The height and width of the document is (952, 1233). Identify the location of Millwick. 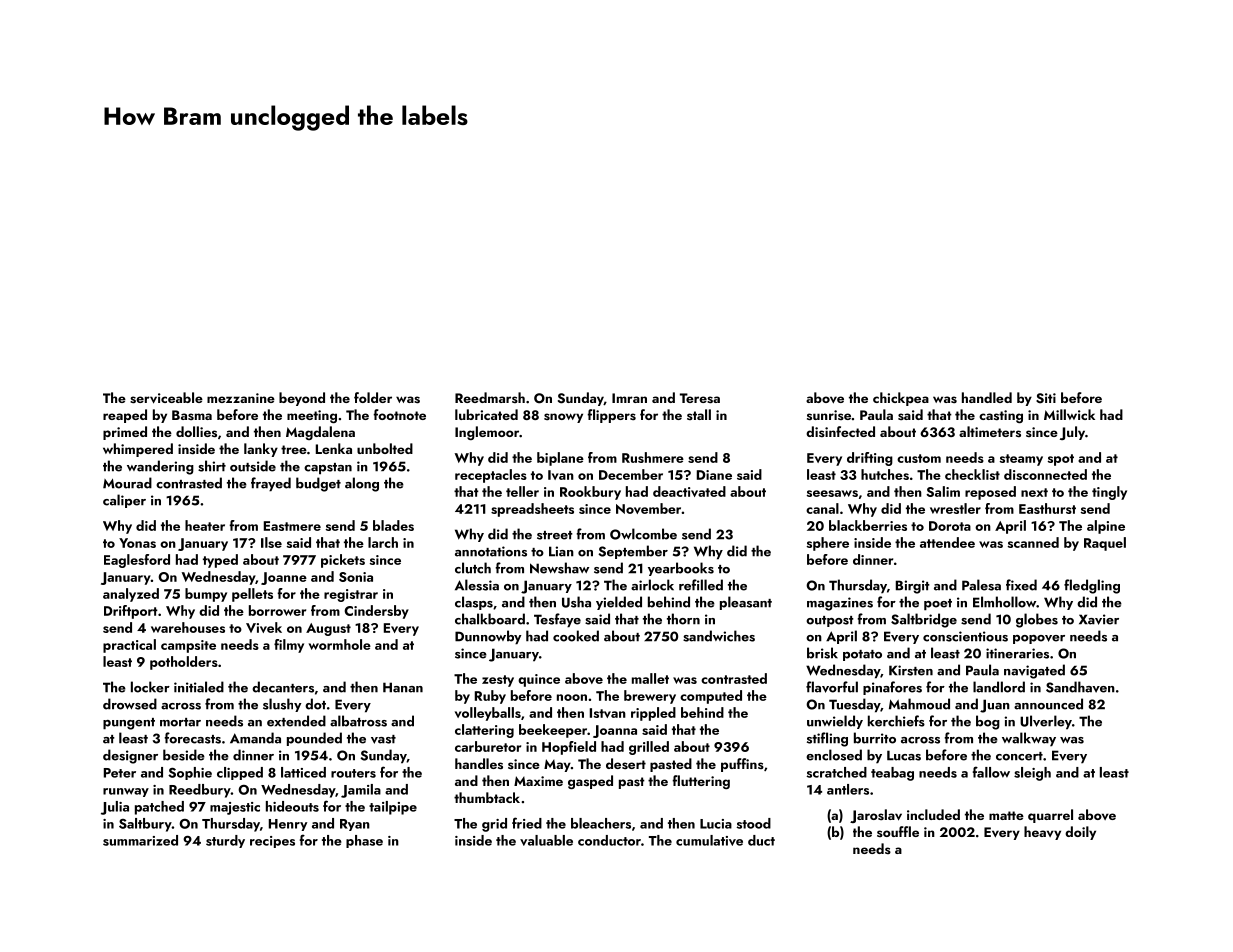
(1069, 414).
